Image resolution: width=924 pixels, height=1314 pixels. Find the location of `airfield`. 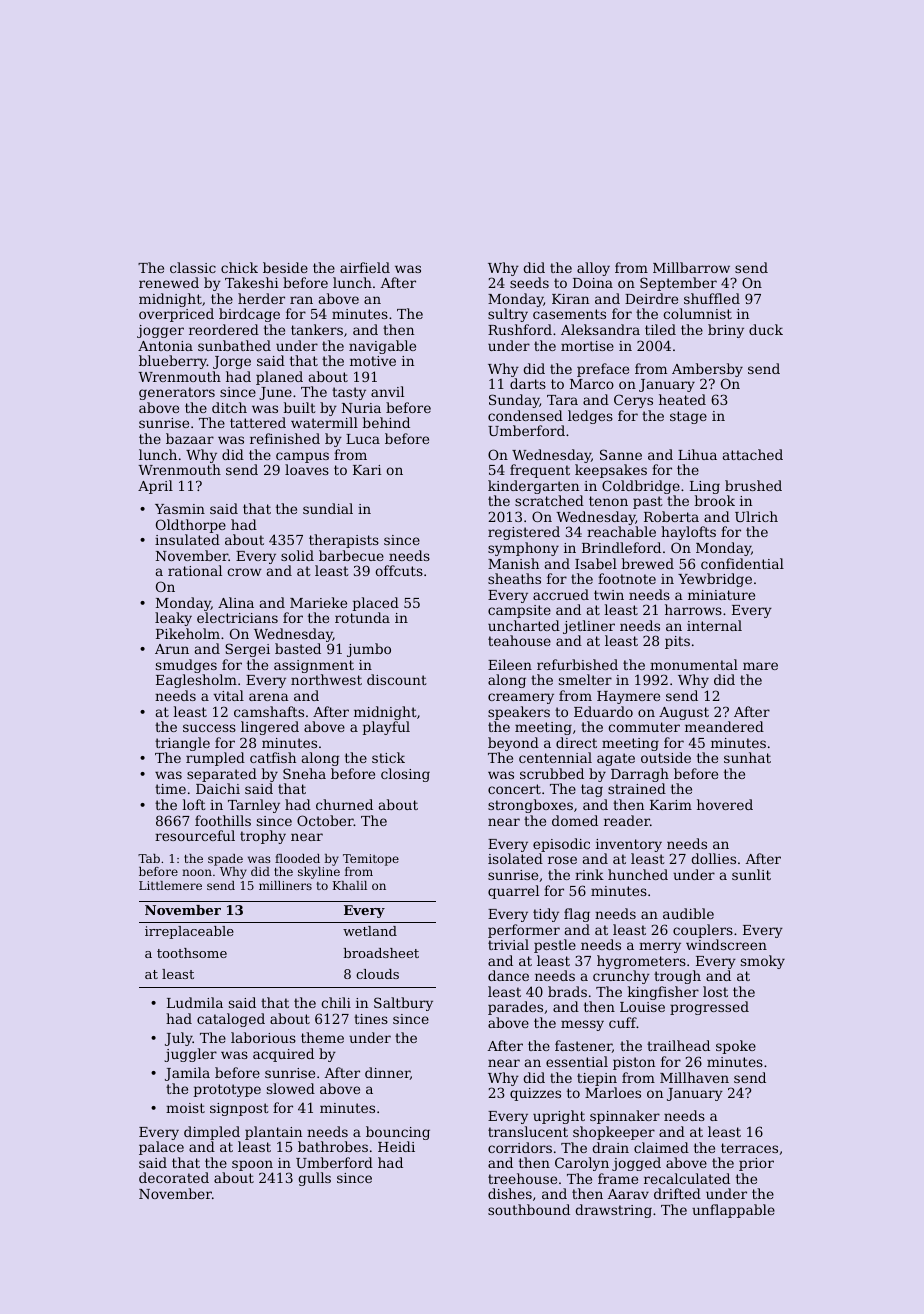

airfield is located at coordinates (365, 267).
